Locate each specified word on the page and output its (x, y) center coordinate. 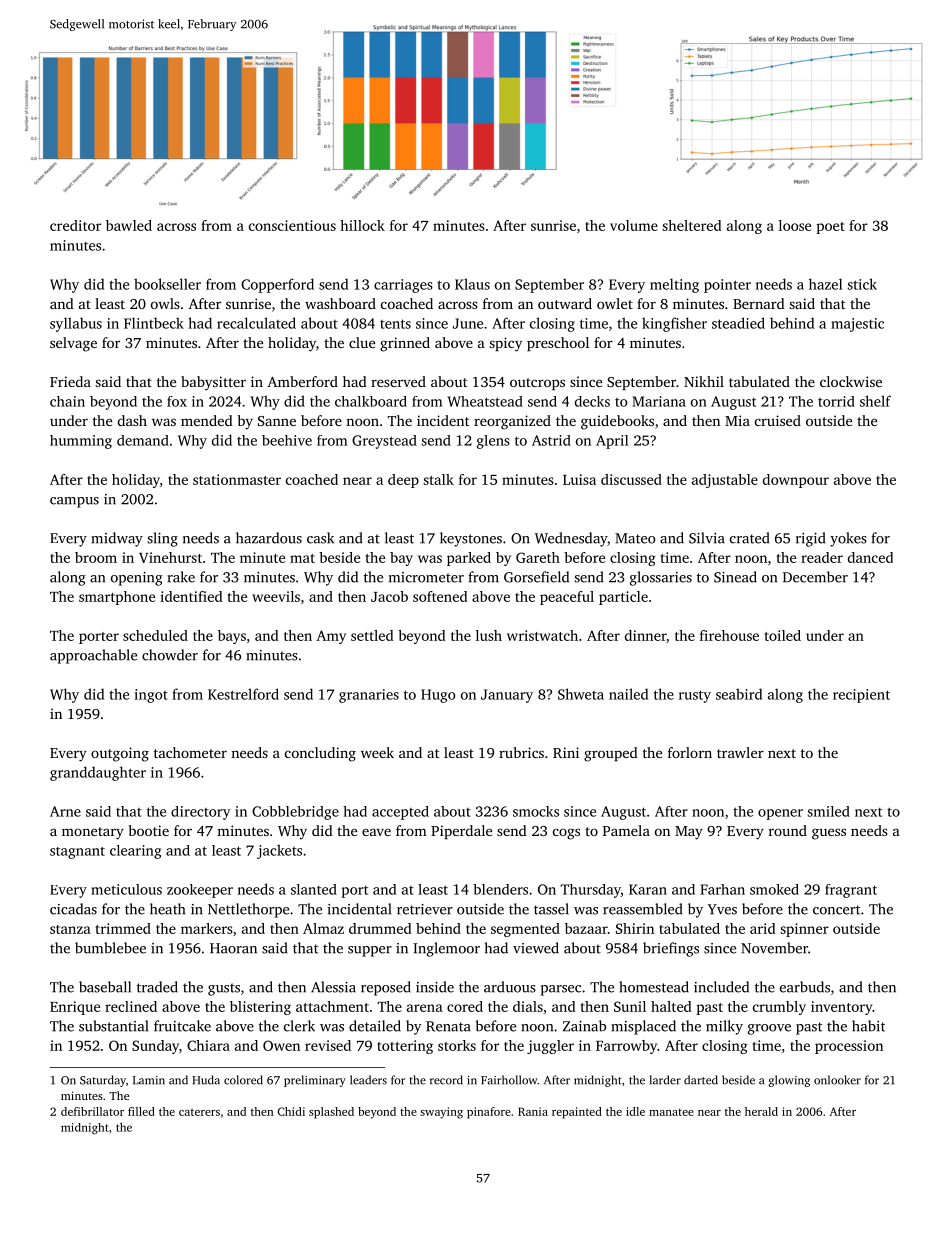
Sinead (735, 577)
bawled (129, 225)
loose (795, 225)
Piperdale (461, 832)
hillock (362, 225)
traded (157, 987)
